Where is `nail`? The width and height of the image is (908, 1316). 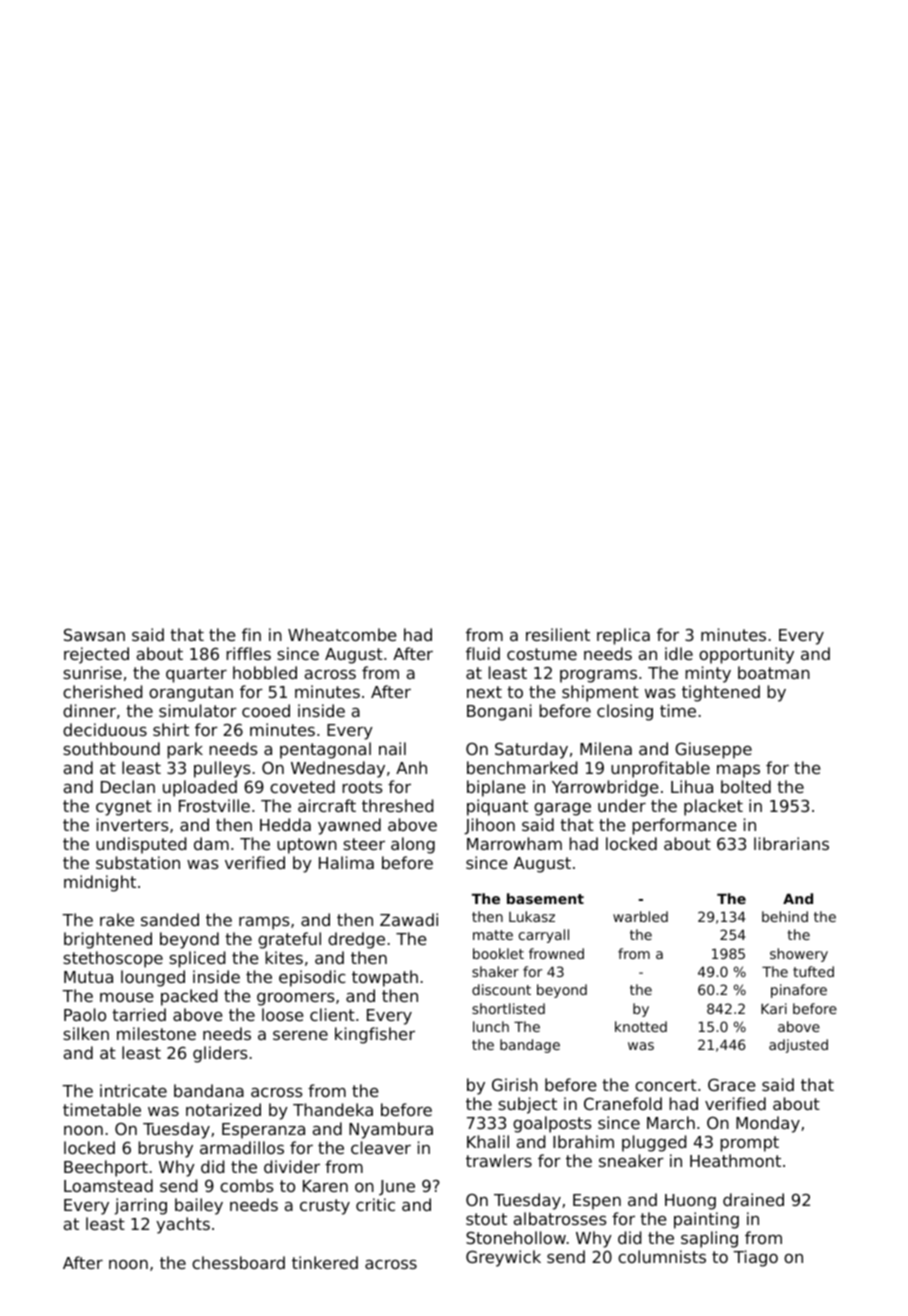 nail is located at coordinates (392, 748).
